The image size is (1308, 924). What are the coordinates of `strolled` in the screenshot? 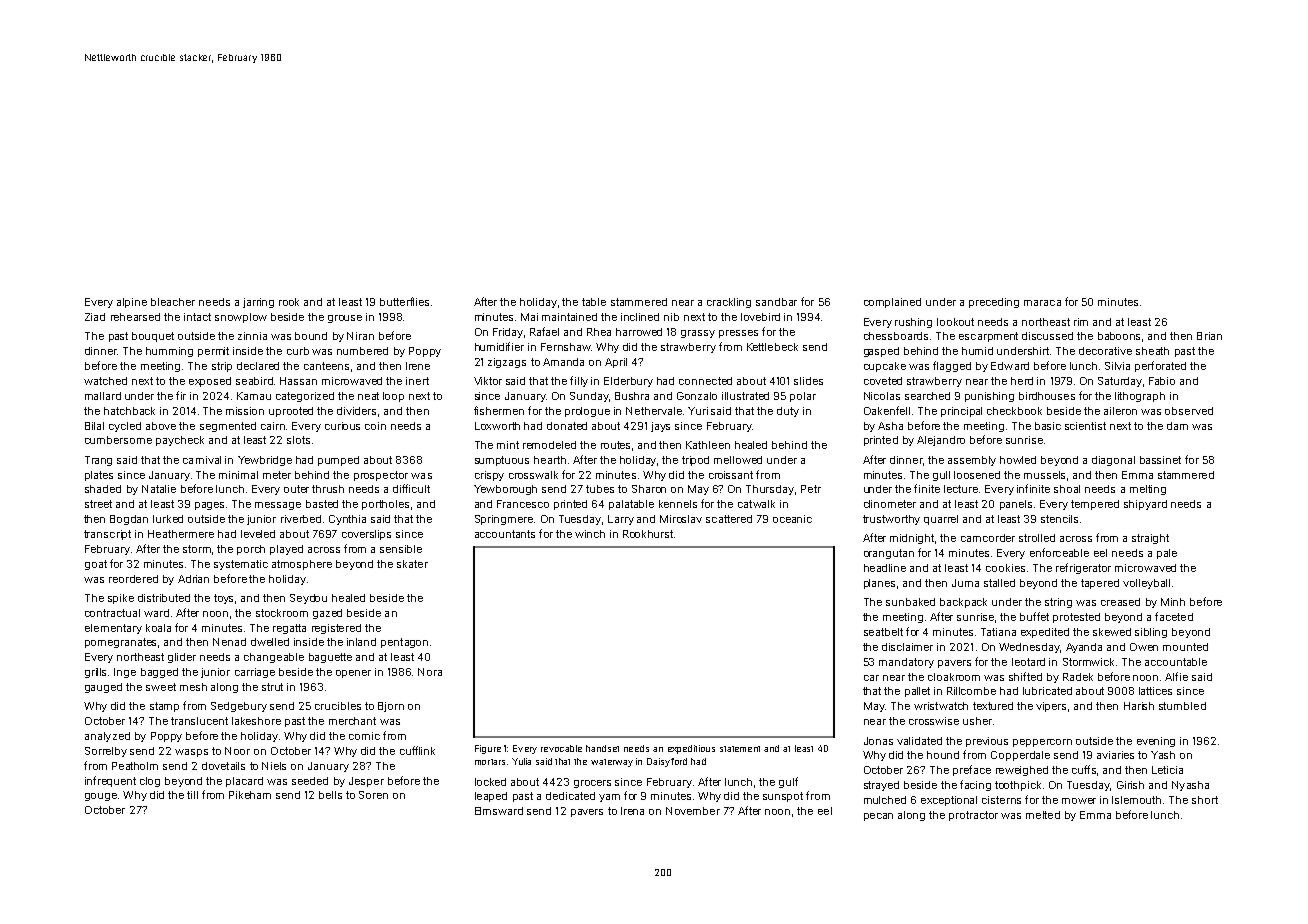 It's located at (1037, 538).
